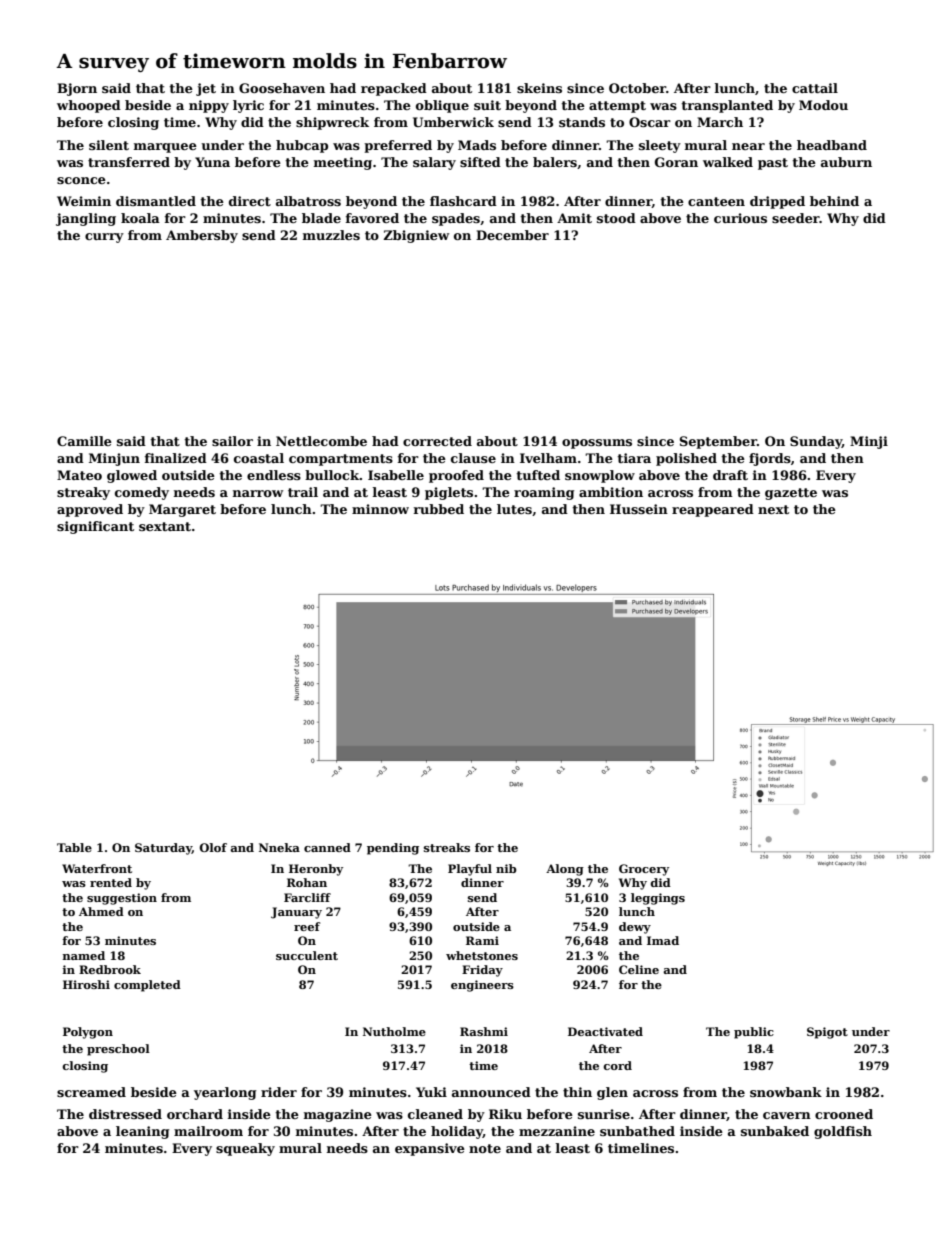  What do you see at coordinates (791, 494) in the document?
I see `gazette` at bounding box center [791, 494].
